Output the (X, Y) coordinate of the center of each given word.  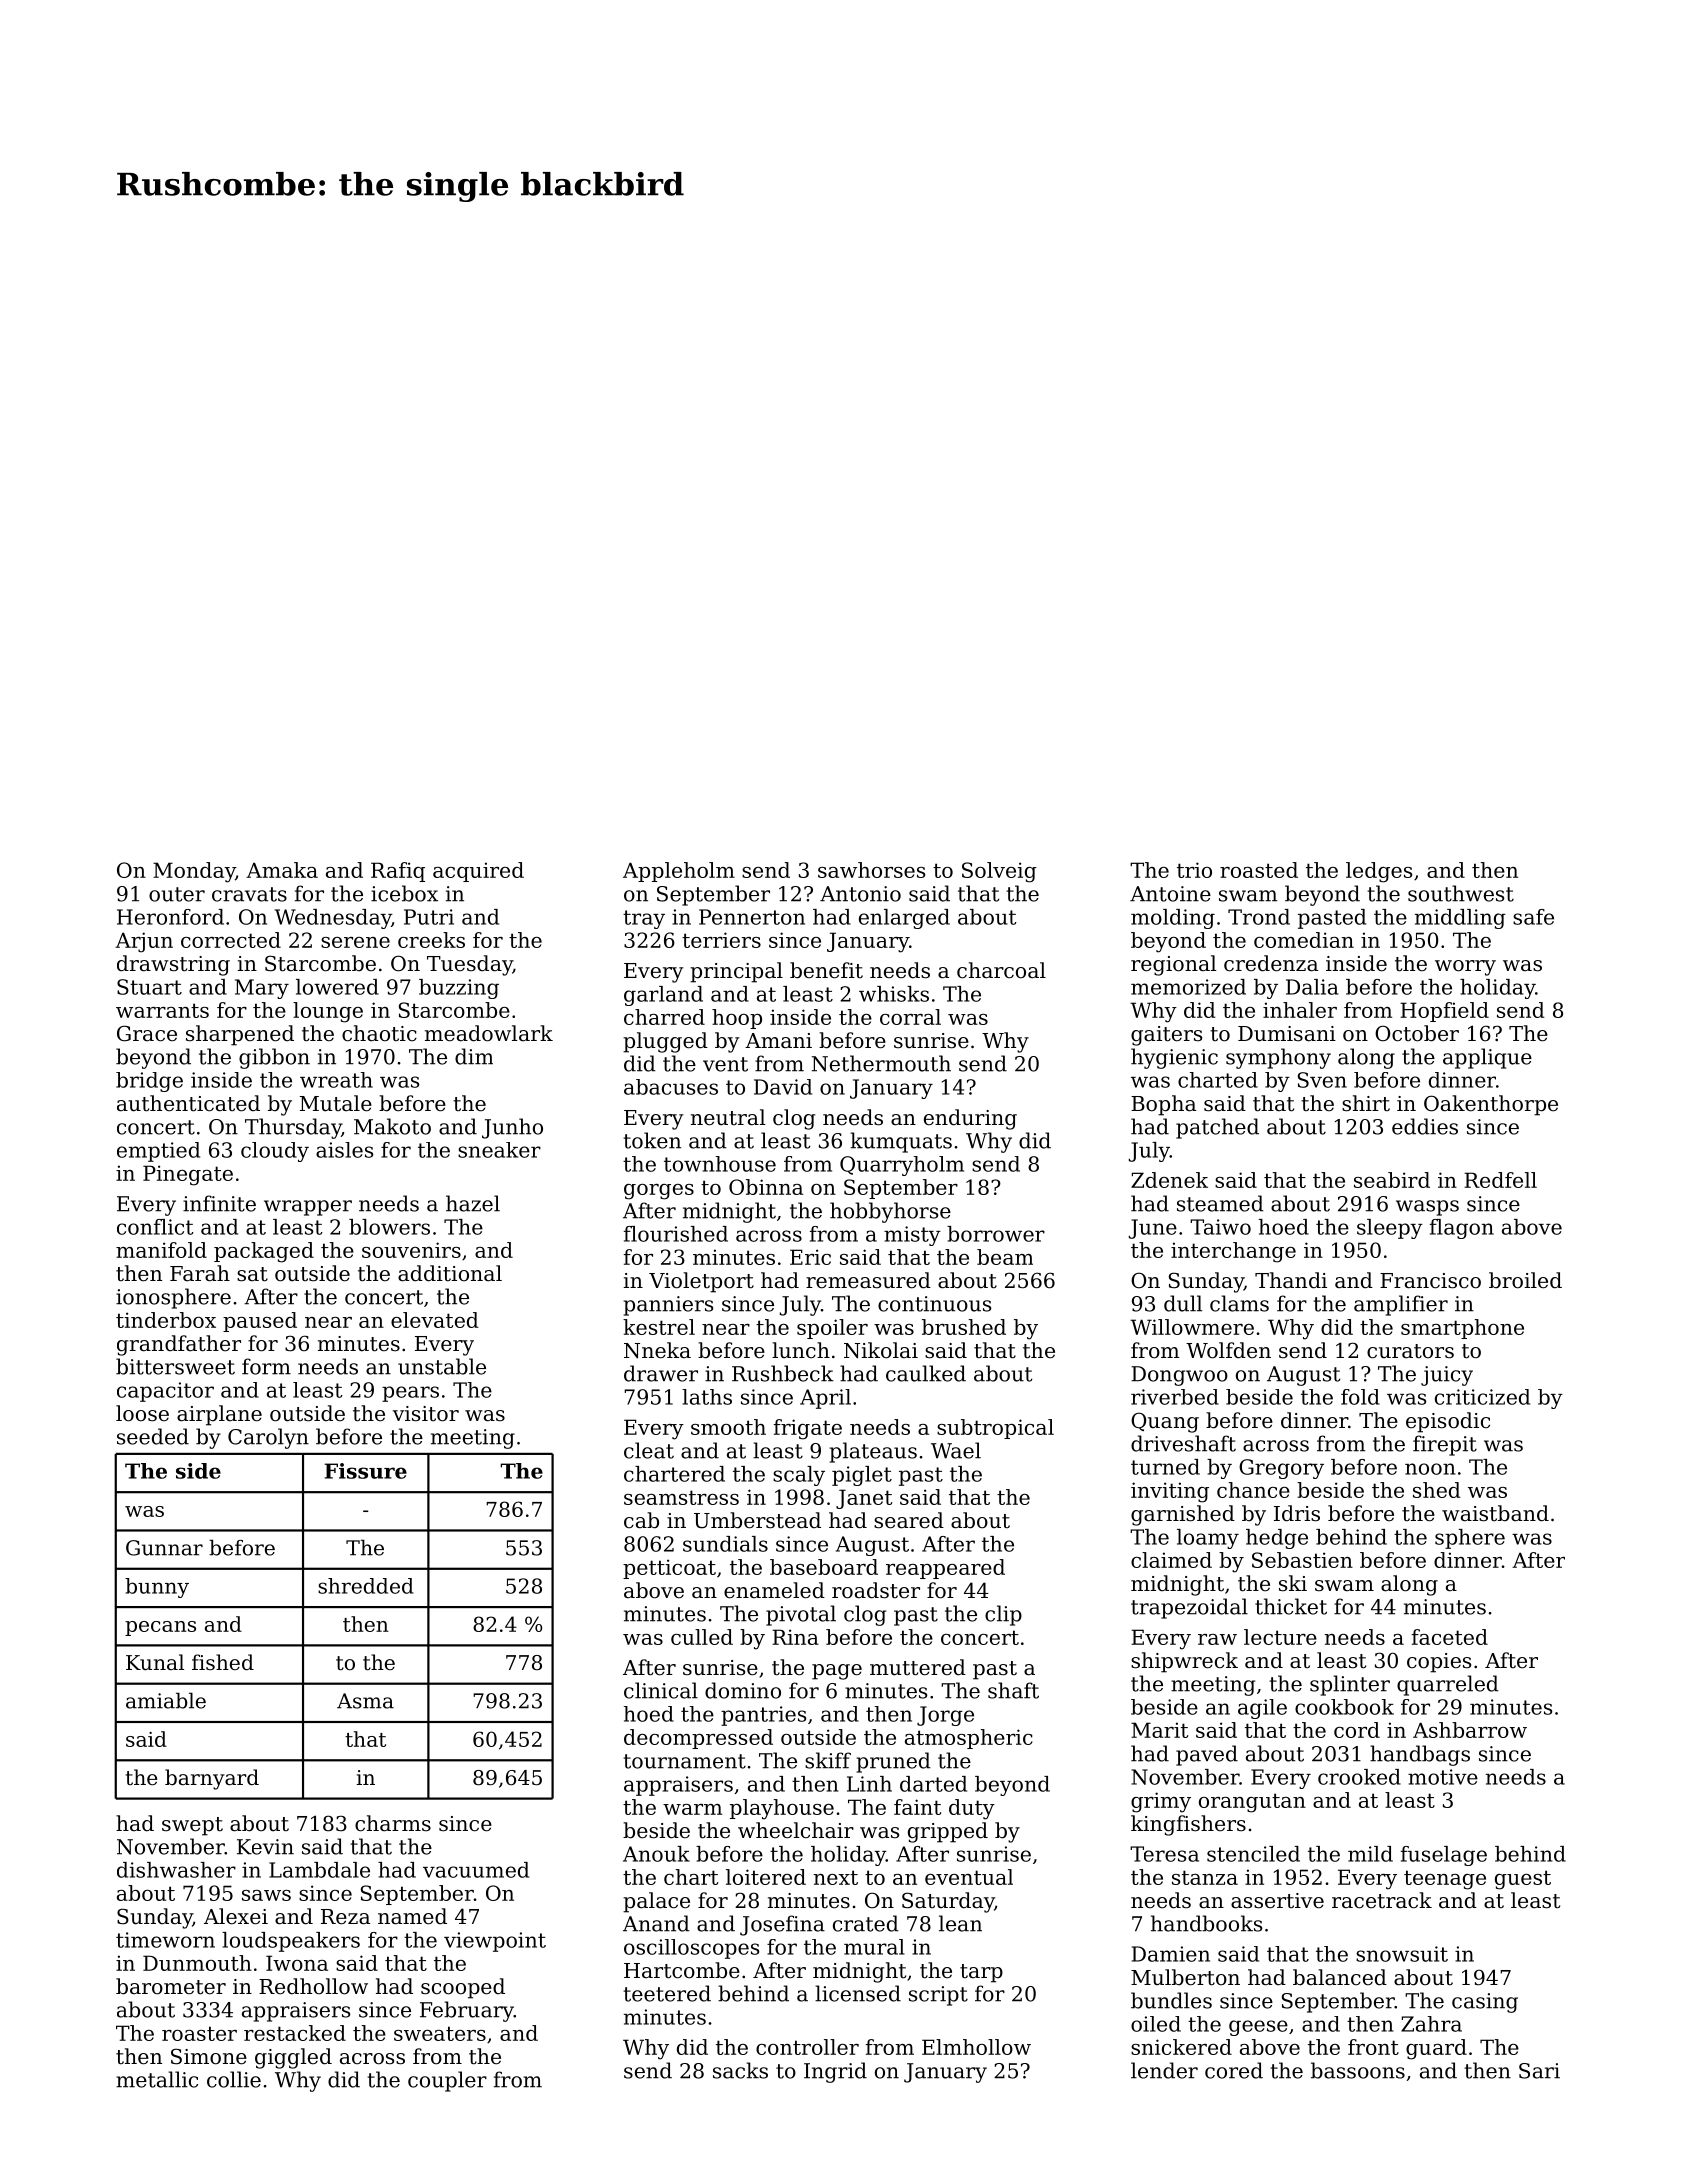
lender (1164, 2070)
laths (707, 1397)
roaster (199, 2033)
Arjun (144, 942)
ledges (1379, 872)
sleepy (1390, 1229)
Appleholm (679, 872)
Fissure (366, 1471)
